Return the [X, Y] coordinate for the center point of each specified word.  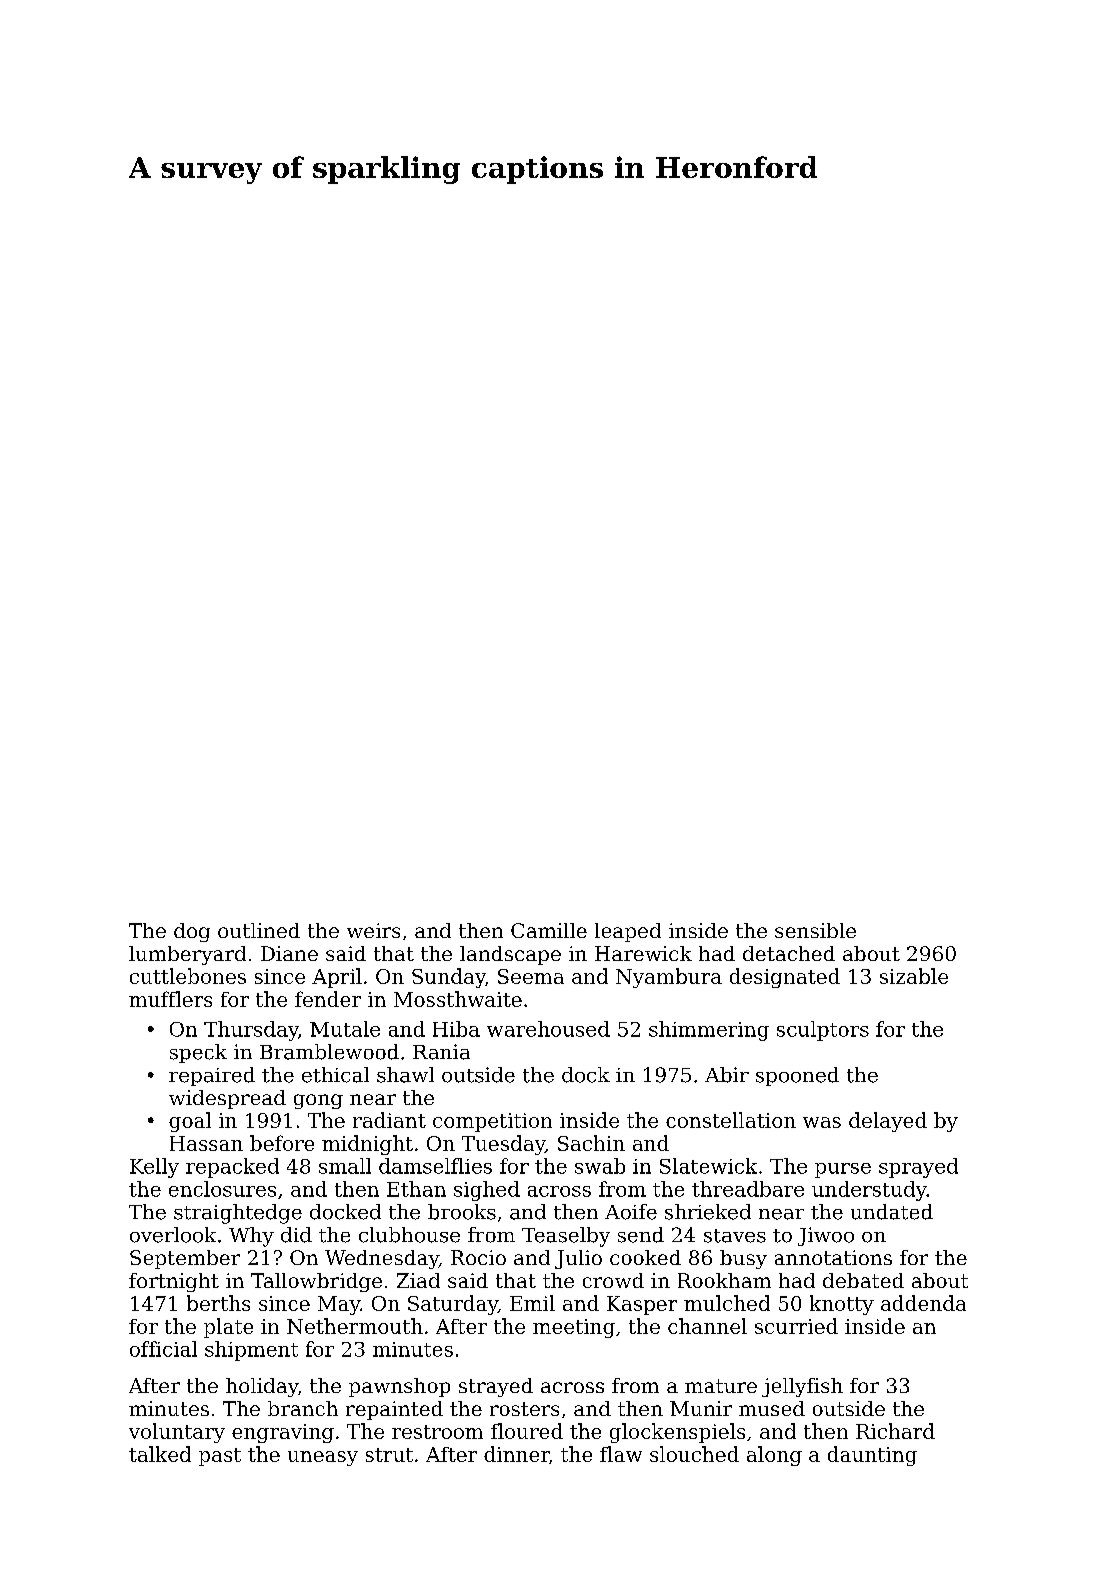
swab [600, 1166]
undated [892, 1212]
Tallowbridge [316, 1282]
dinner [516, 1454]
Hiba [456, 1029]
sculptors [823, 1031]
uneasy [323, 1458]
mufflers [170, 999]
